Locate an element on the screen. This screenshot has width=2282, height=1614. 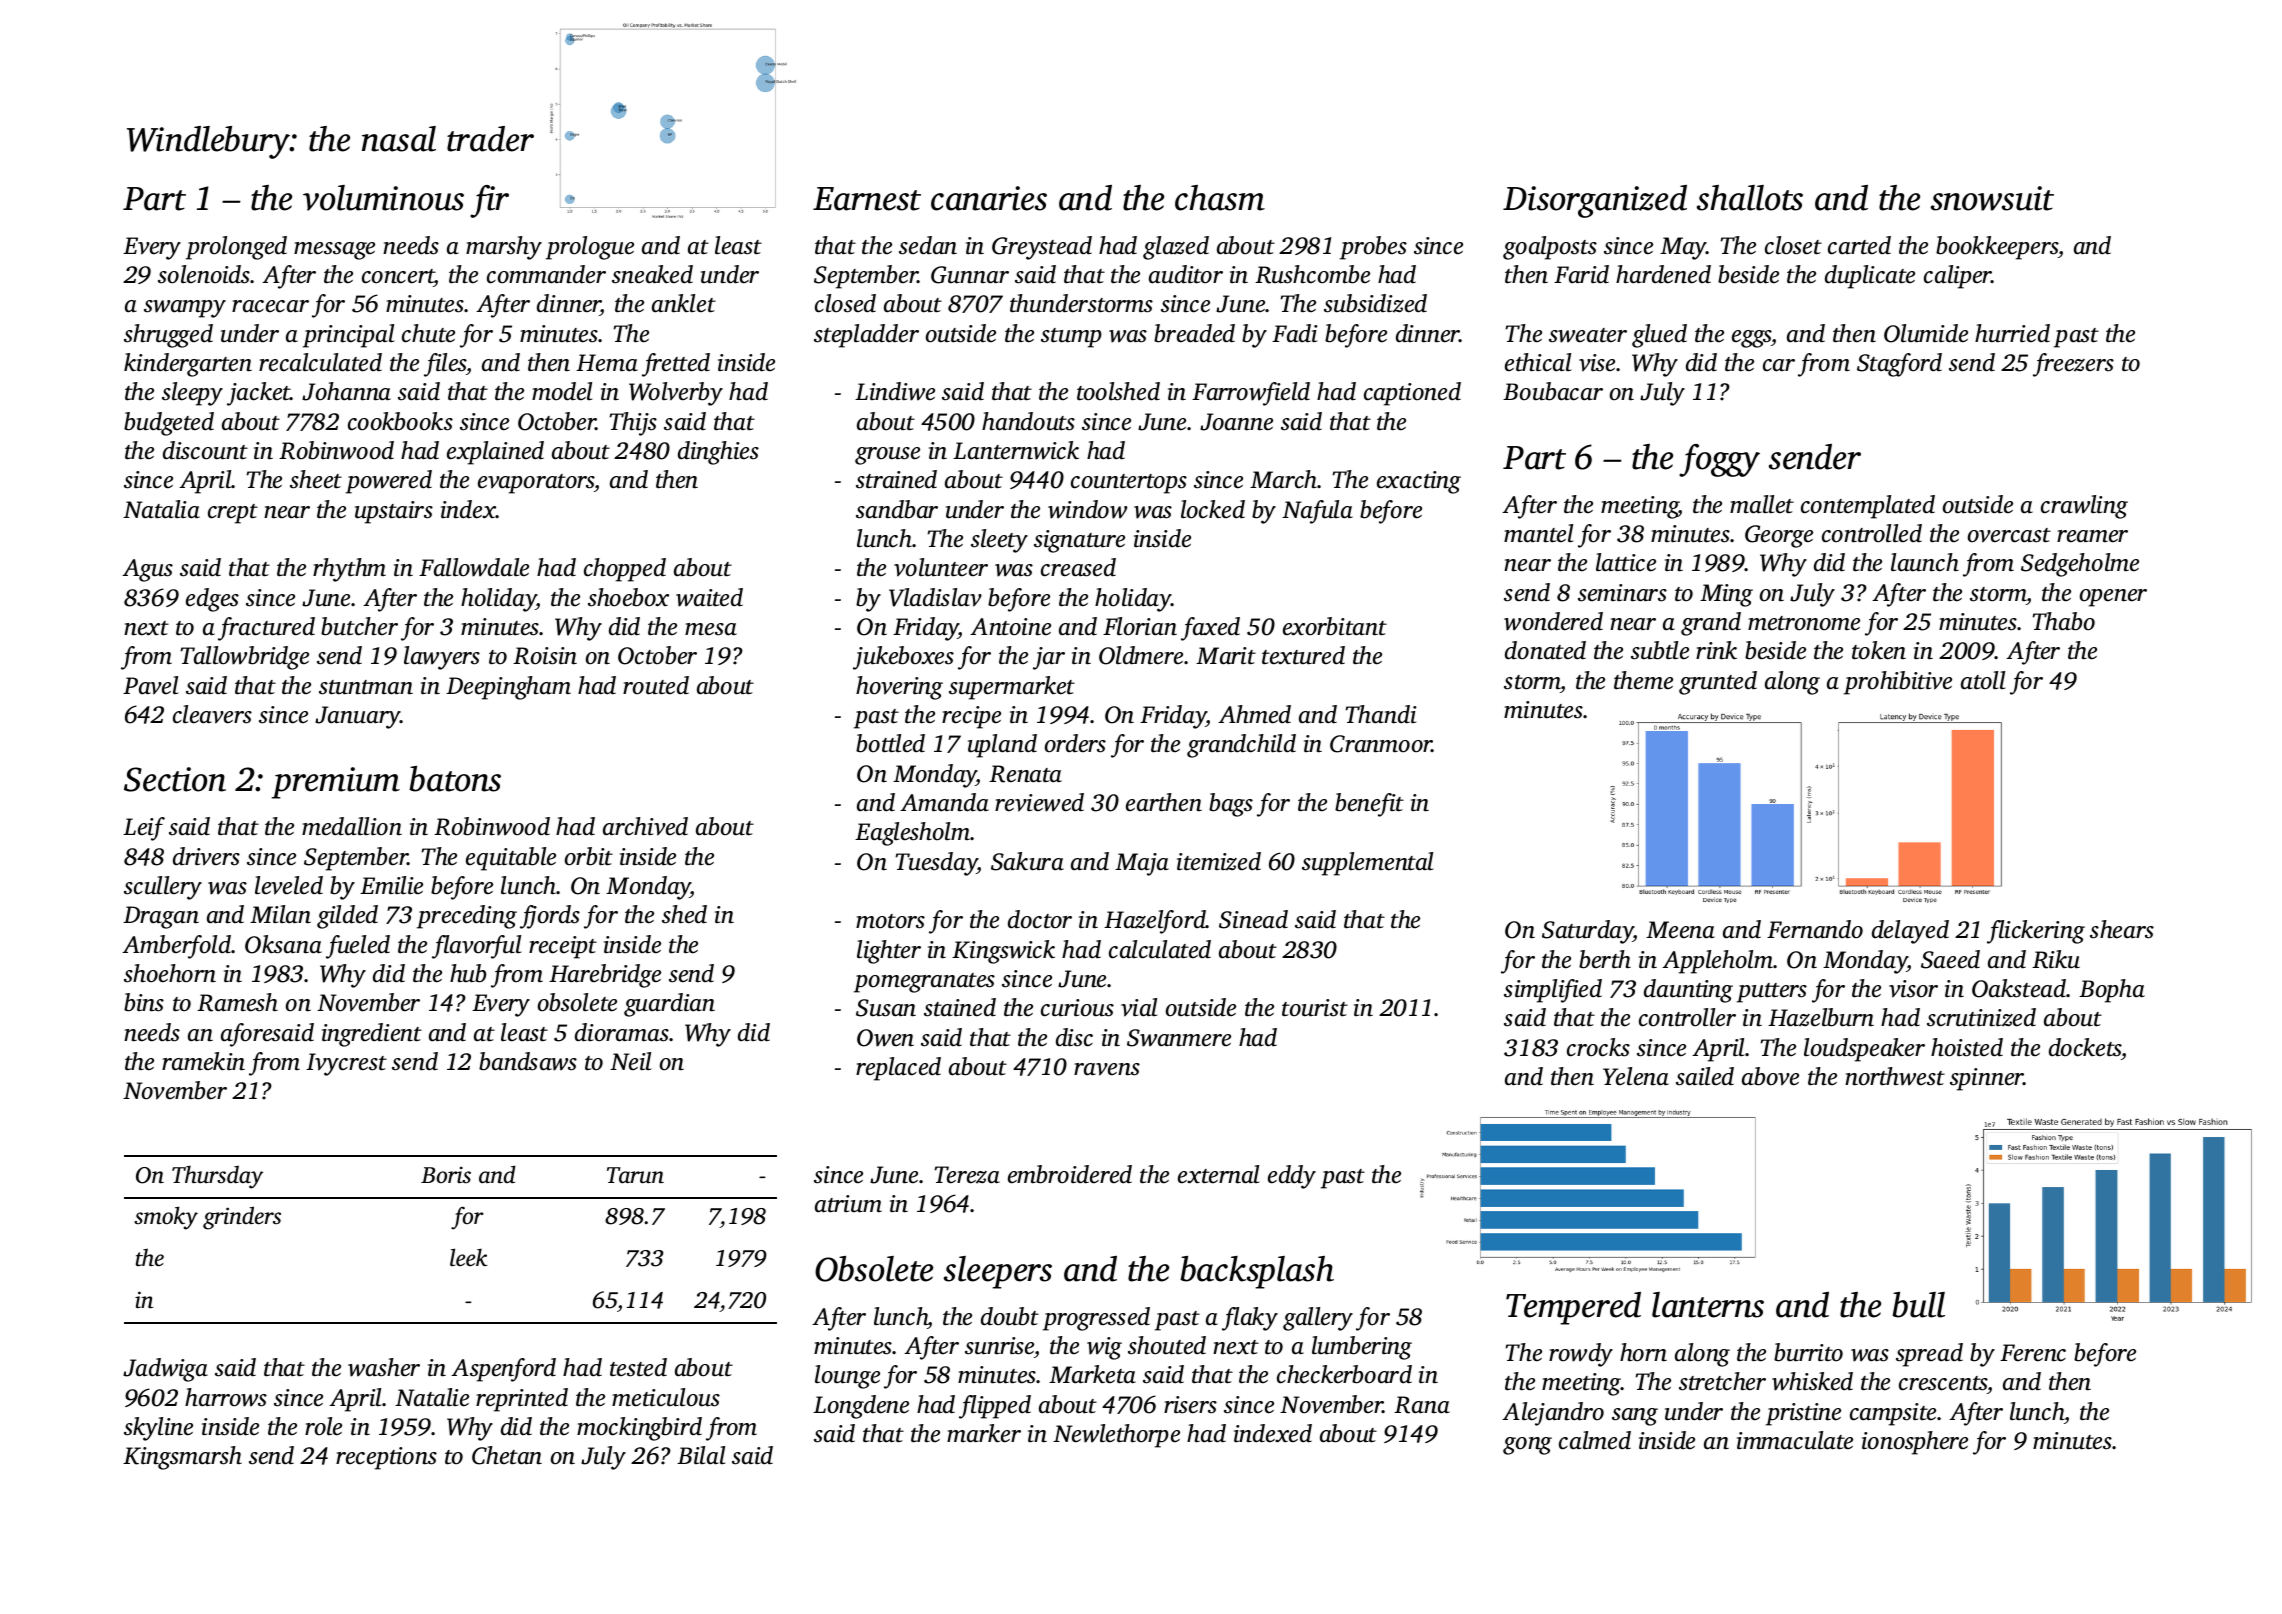
snowsuit is located at coordinates (1992, 198).
